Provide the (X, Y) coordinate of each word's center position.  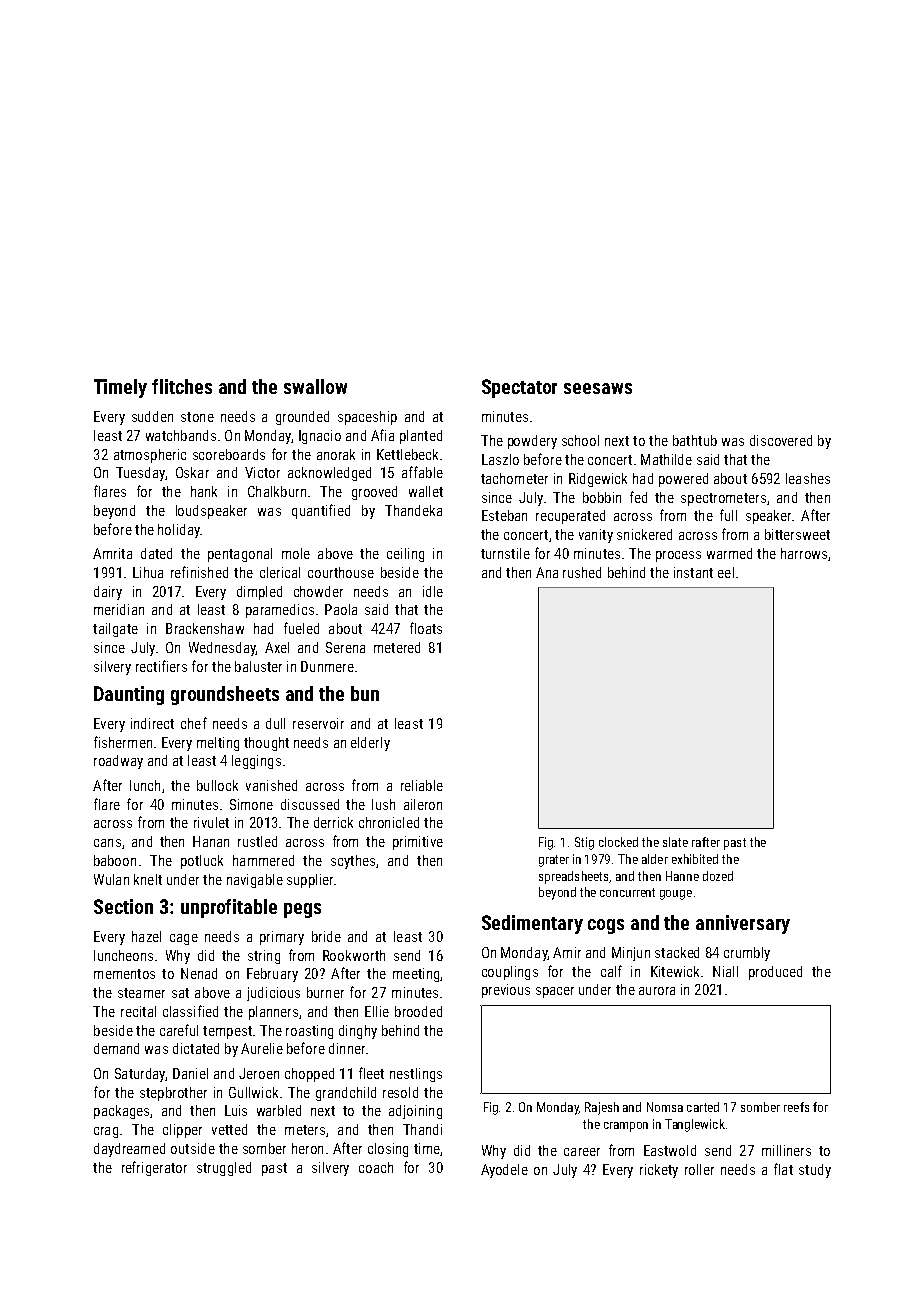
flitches (182, 386)
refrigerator (154, 1168)
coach (376, 1167)
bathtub (695, 440)
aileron (423, 804)
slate (675, 842)
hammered (263, 860)
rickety (659, 1171)
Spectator (519, 388)
